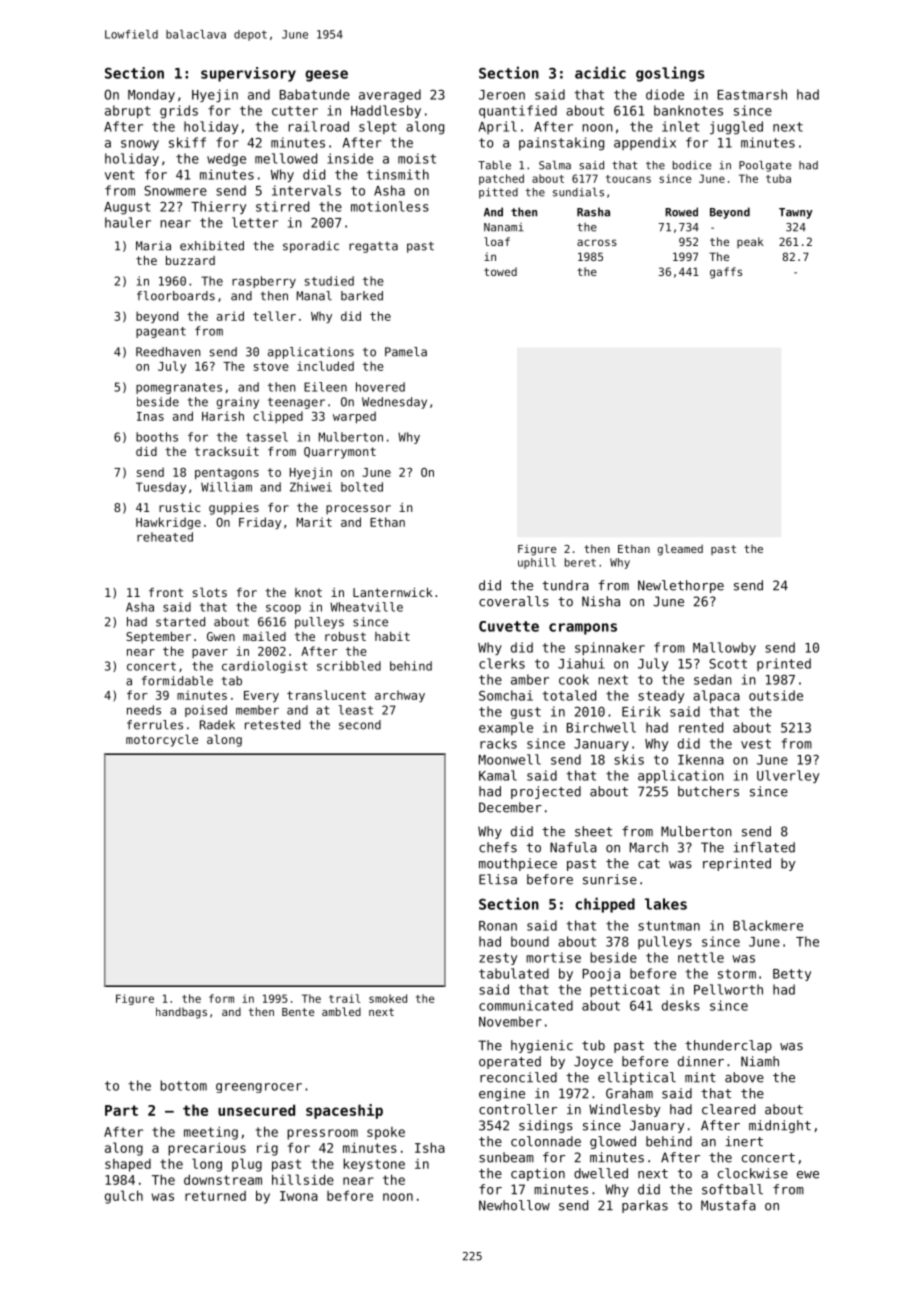 This screenshot has width=924, height=1308. What do you see at coordinates (162, 740) in the screenshot?
I see `motorcycle` at bounding box center [162, 740].
